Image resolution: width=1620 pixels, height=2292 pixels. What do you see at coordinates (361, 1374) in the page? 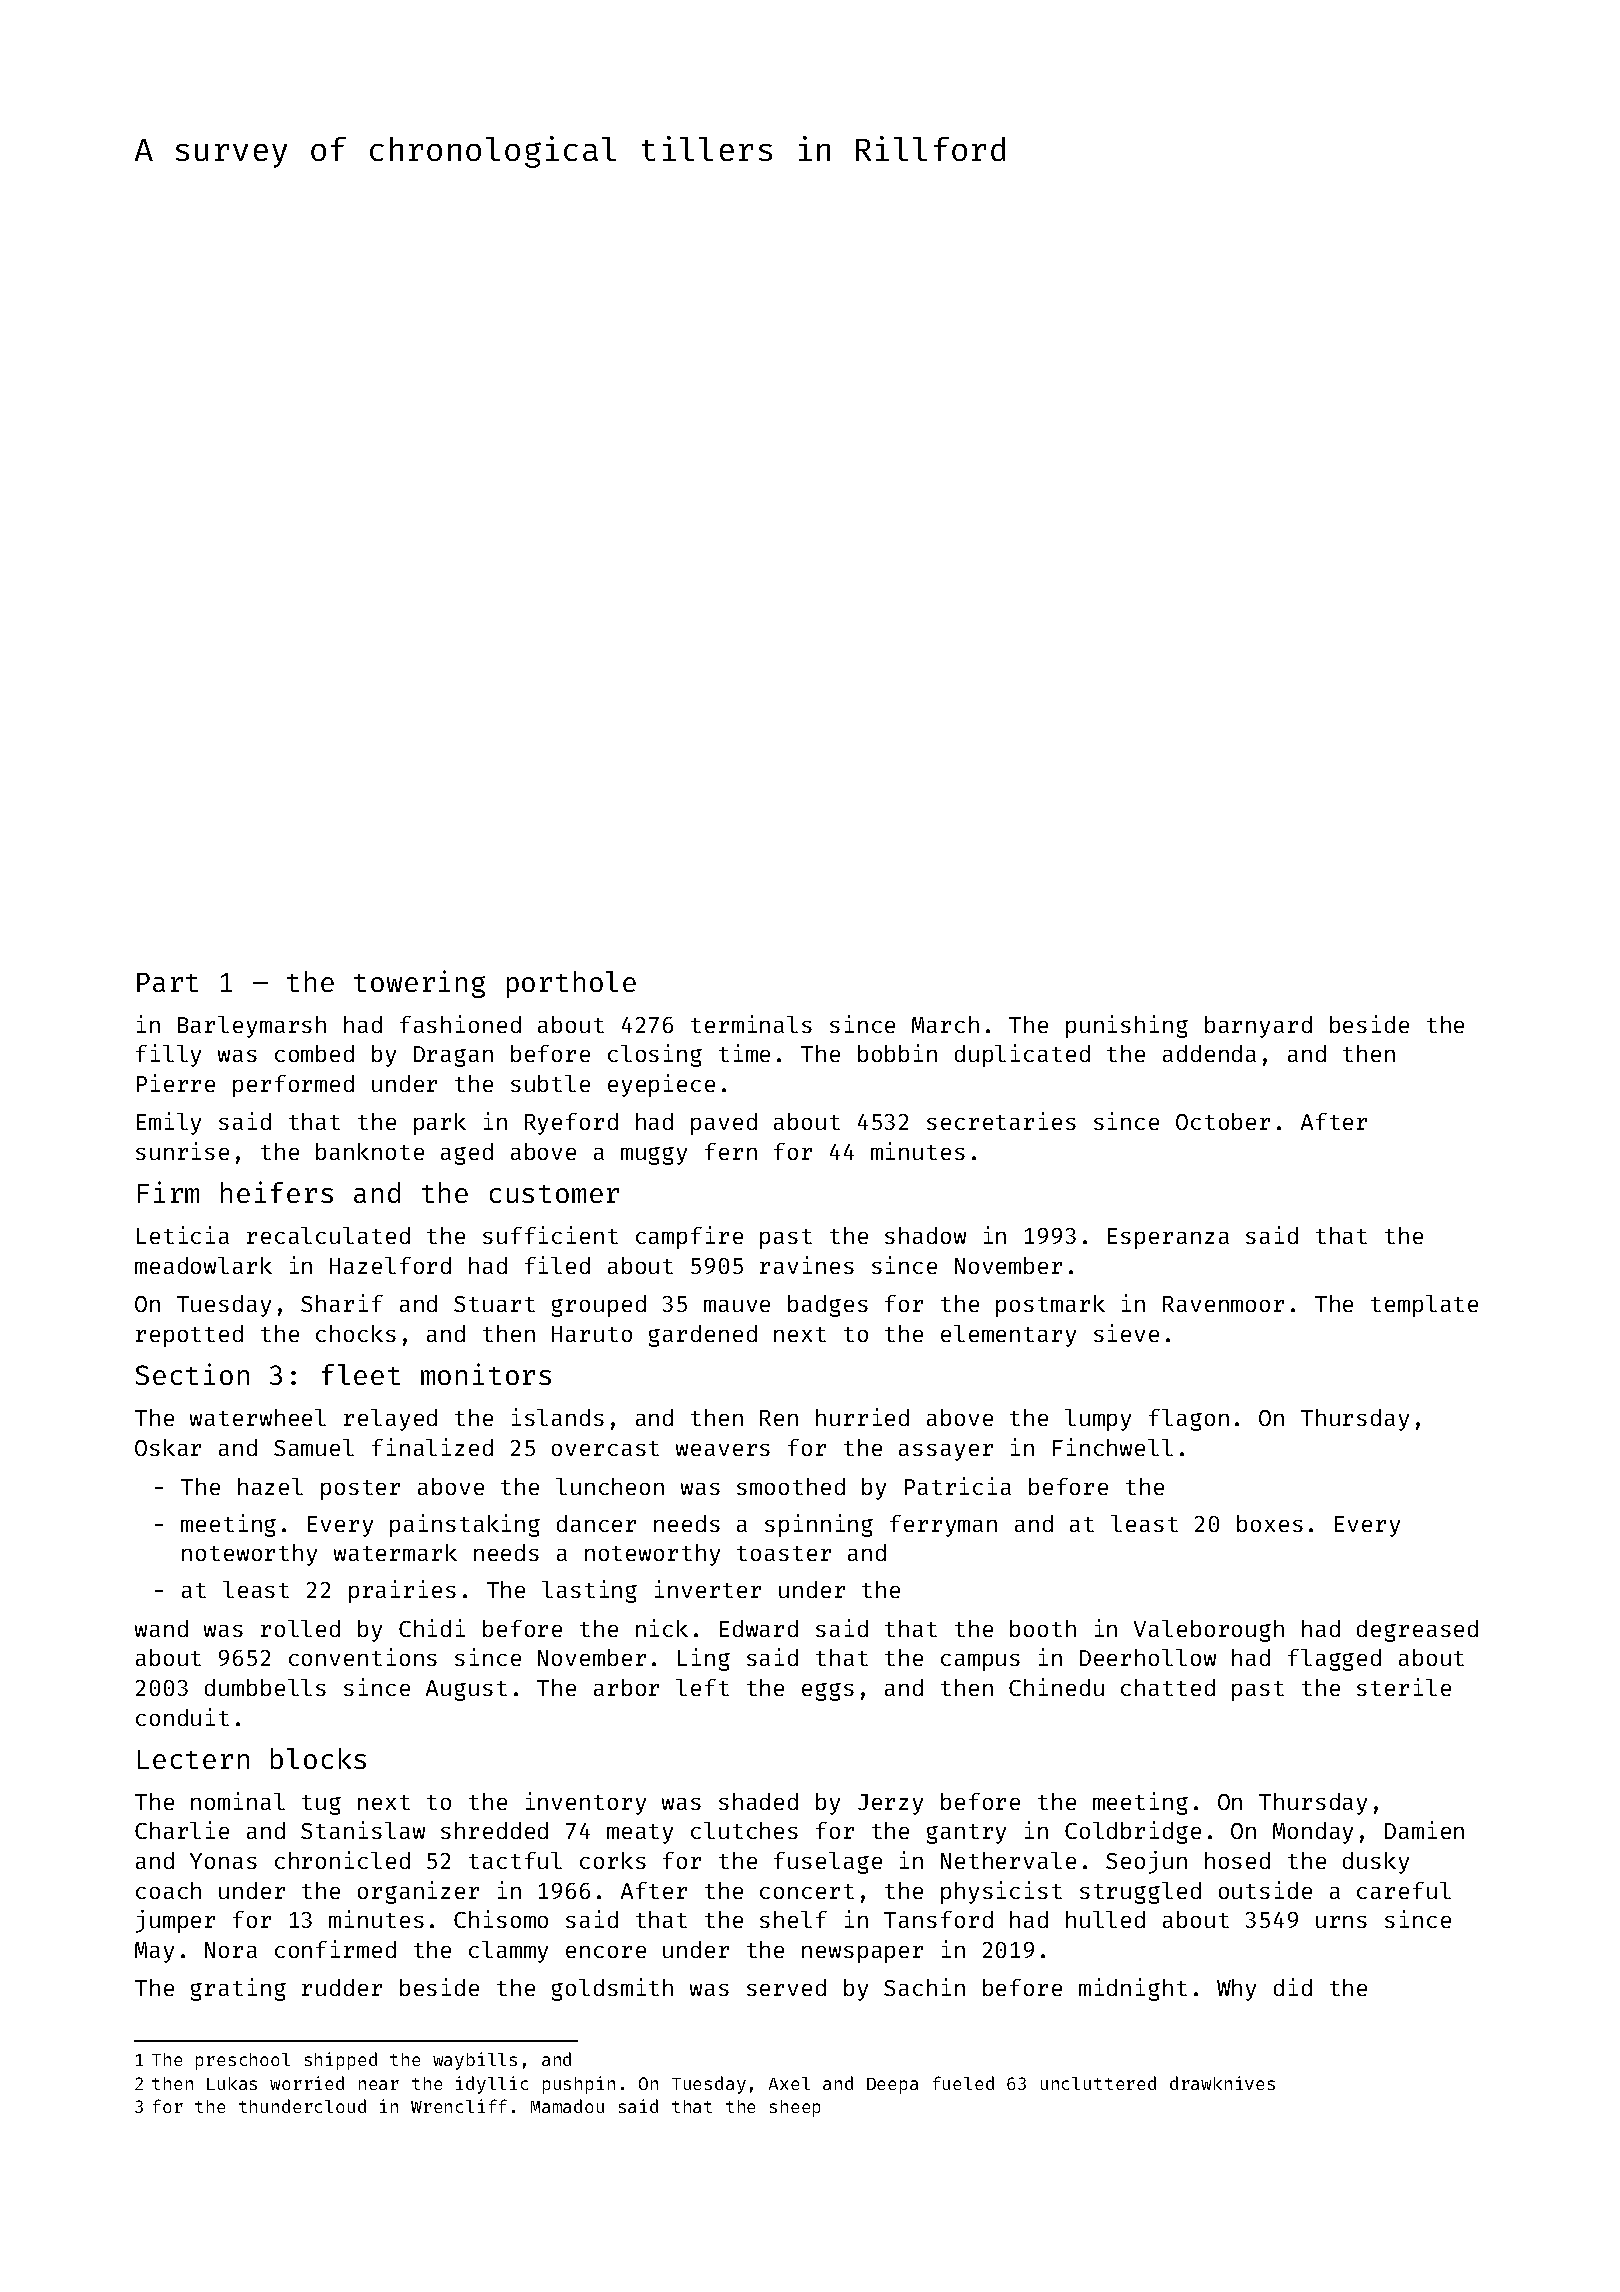
I see `fleet` at bounding box center [361, 1374].
